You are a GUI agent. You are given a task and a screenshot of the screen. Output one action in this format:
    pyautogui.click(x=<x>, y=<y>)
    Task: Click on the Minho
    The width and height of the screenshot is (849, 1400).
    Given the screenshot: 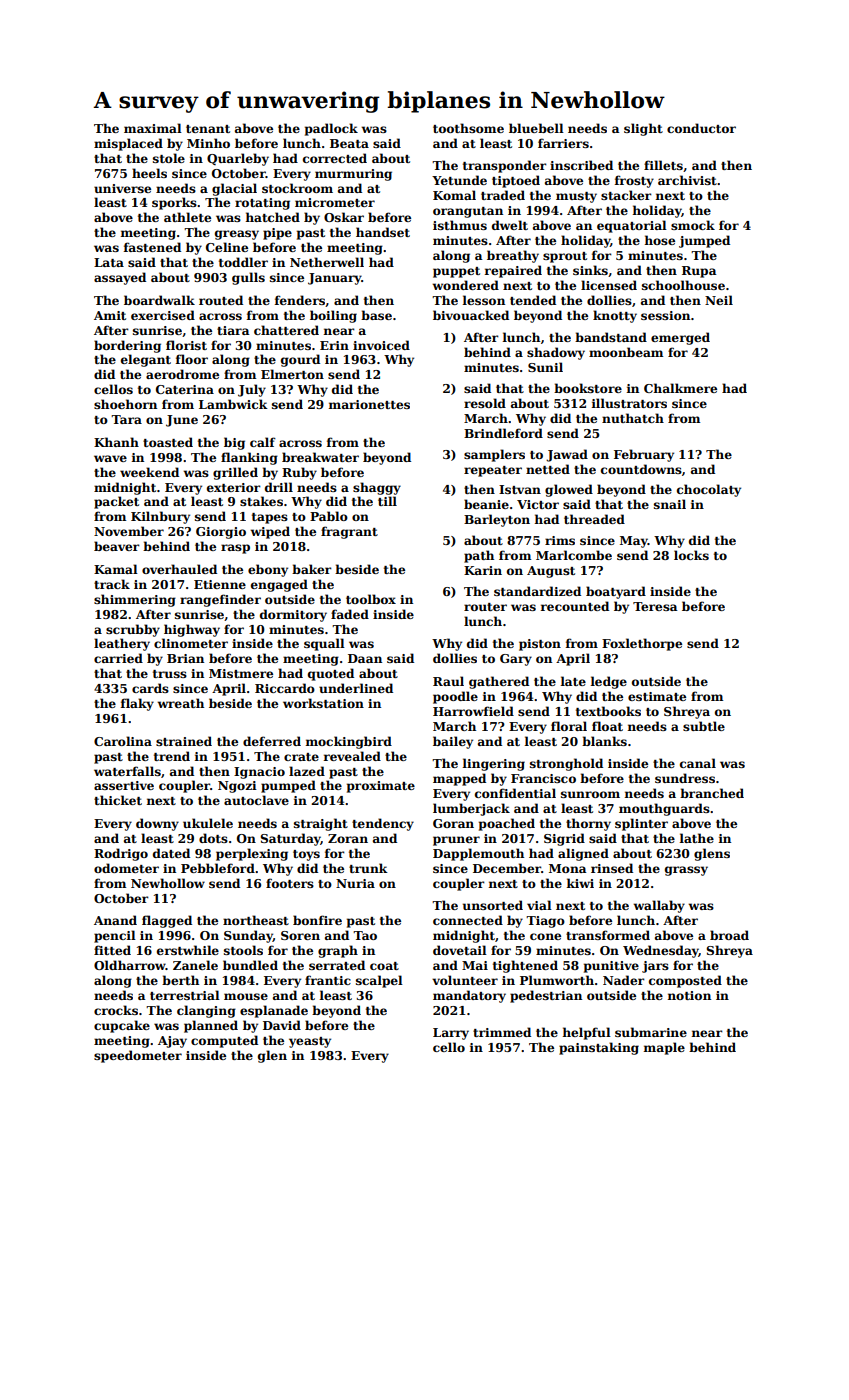 What is the action you would take?
    pyautogui.click(x=208, y=143)
